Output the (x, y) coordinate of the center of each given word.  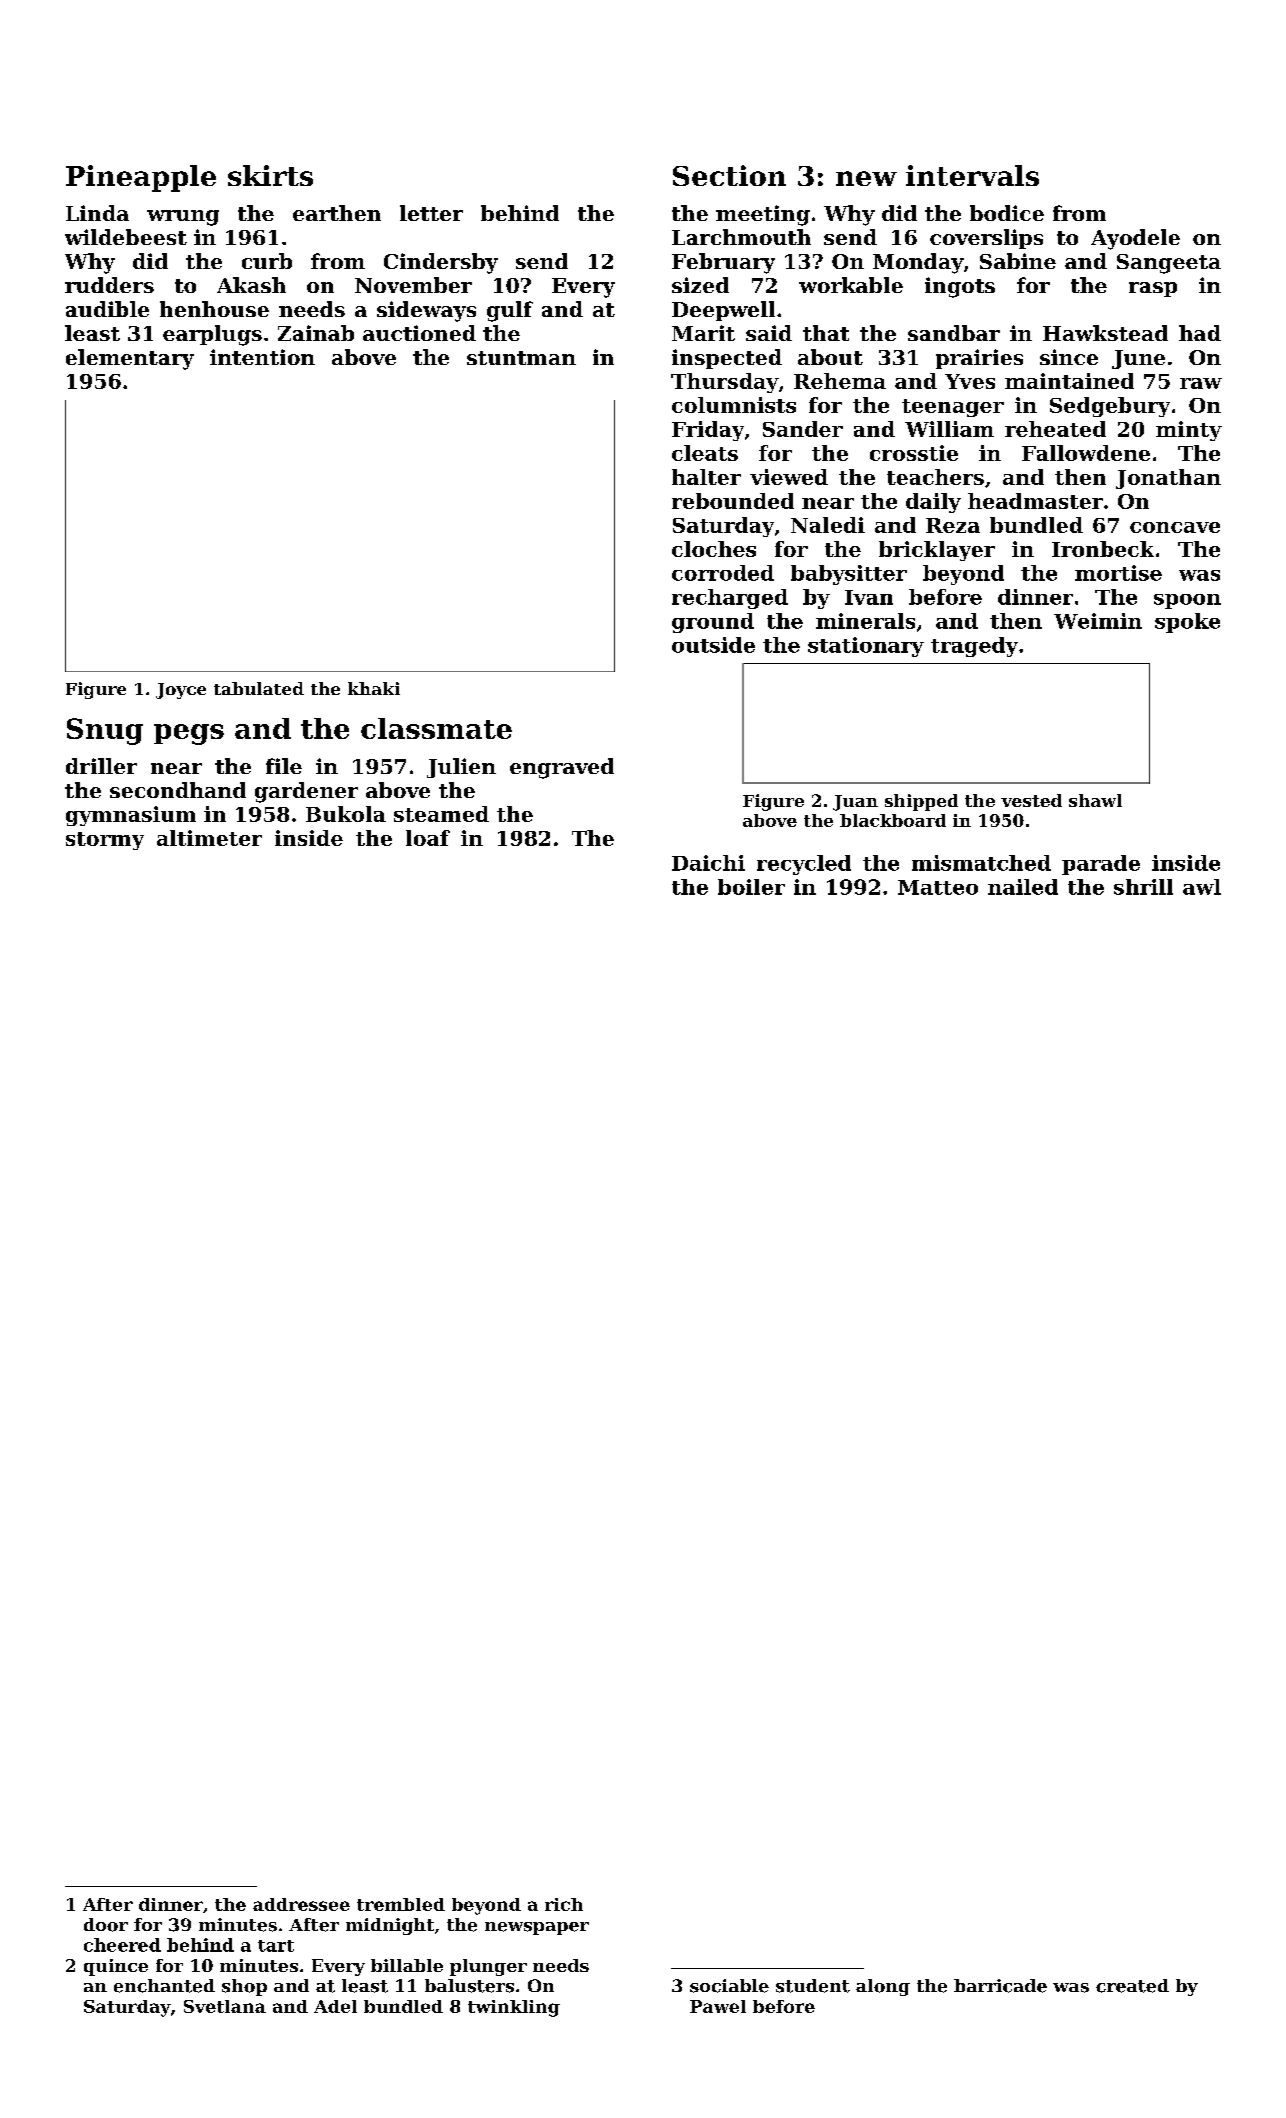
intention (262, 357)
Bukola (346, 814)
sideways (426, 311)
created (1132, 1986)
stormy (105, 841)
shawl (1095, 800)
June (1138, 359)
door (106, 1925)
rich (564, 1904)
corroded (723, 573)
